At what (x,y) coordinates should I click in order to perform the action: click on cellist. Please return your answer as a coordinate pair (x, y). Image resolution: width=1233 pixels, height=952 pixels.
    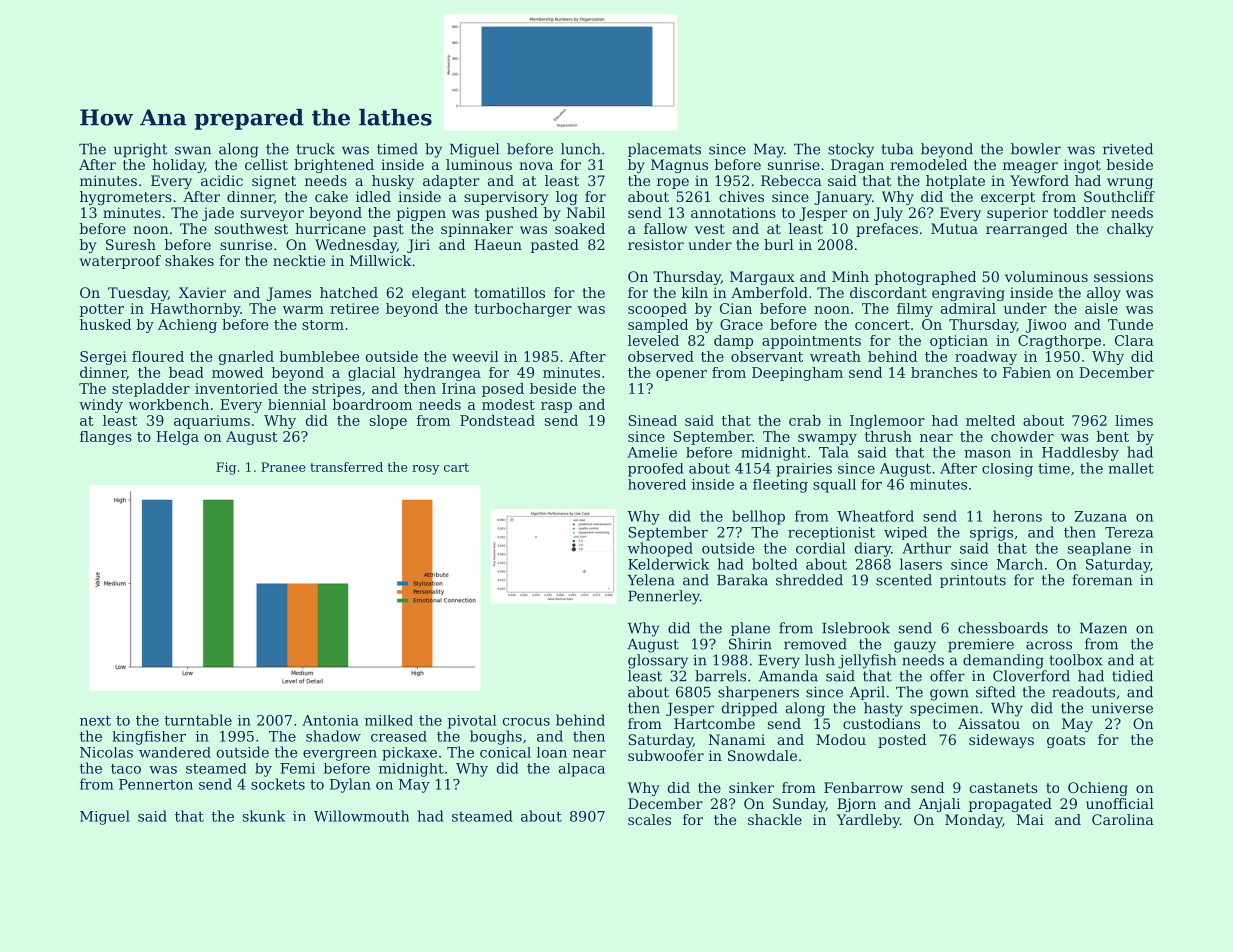
    Looking at the image, I should click on (266, 164).
